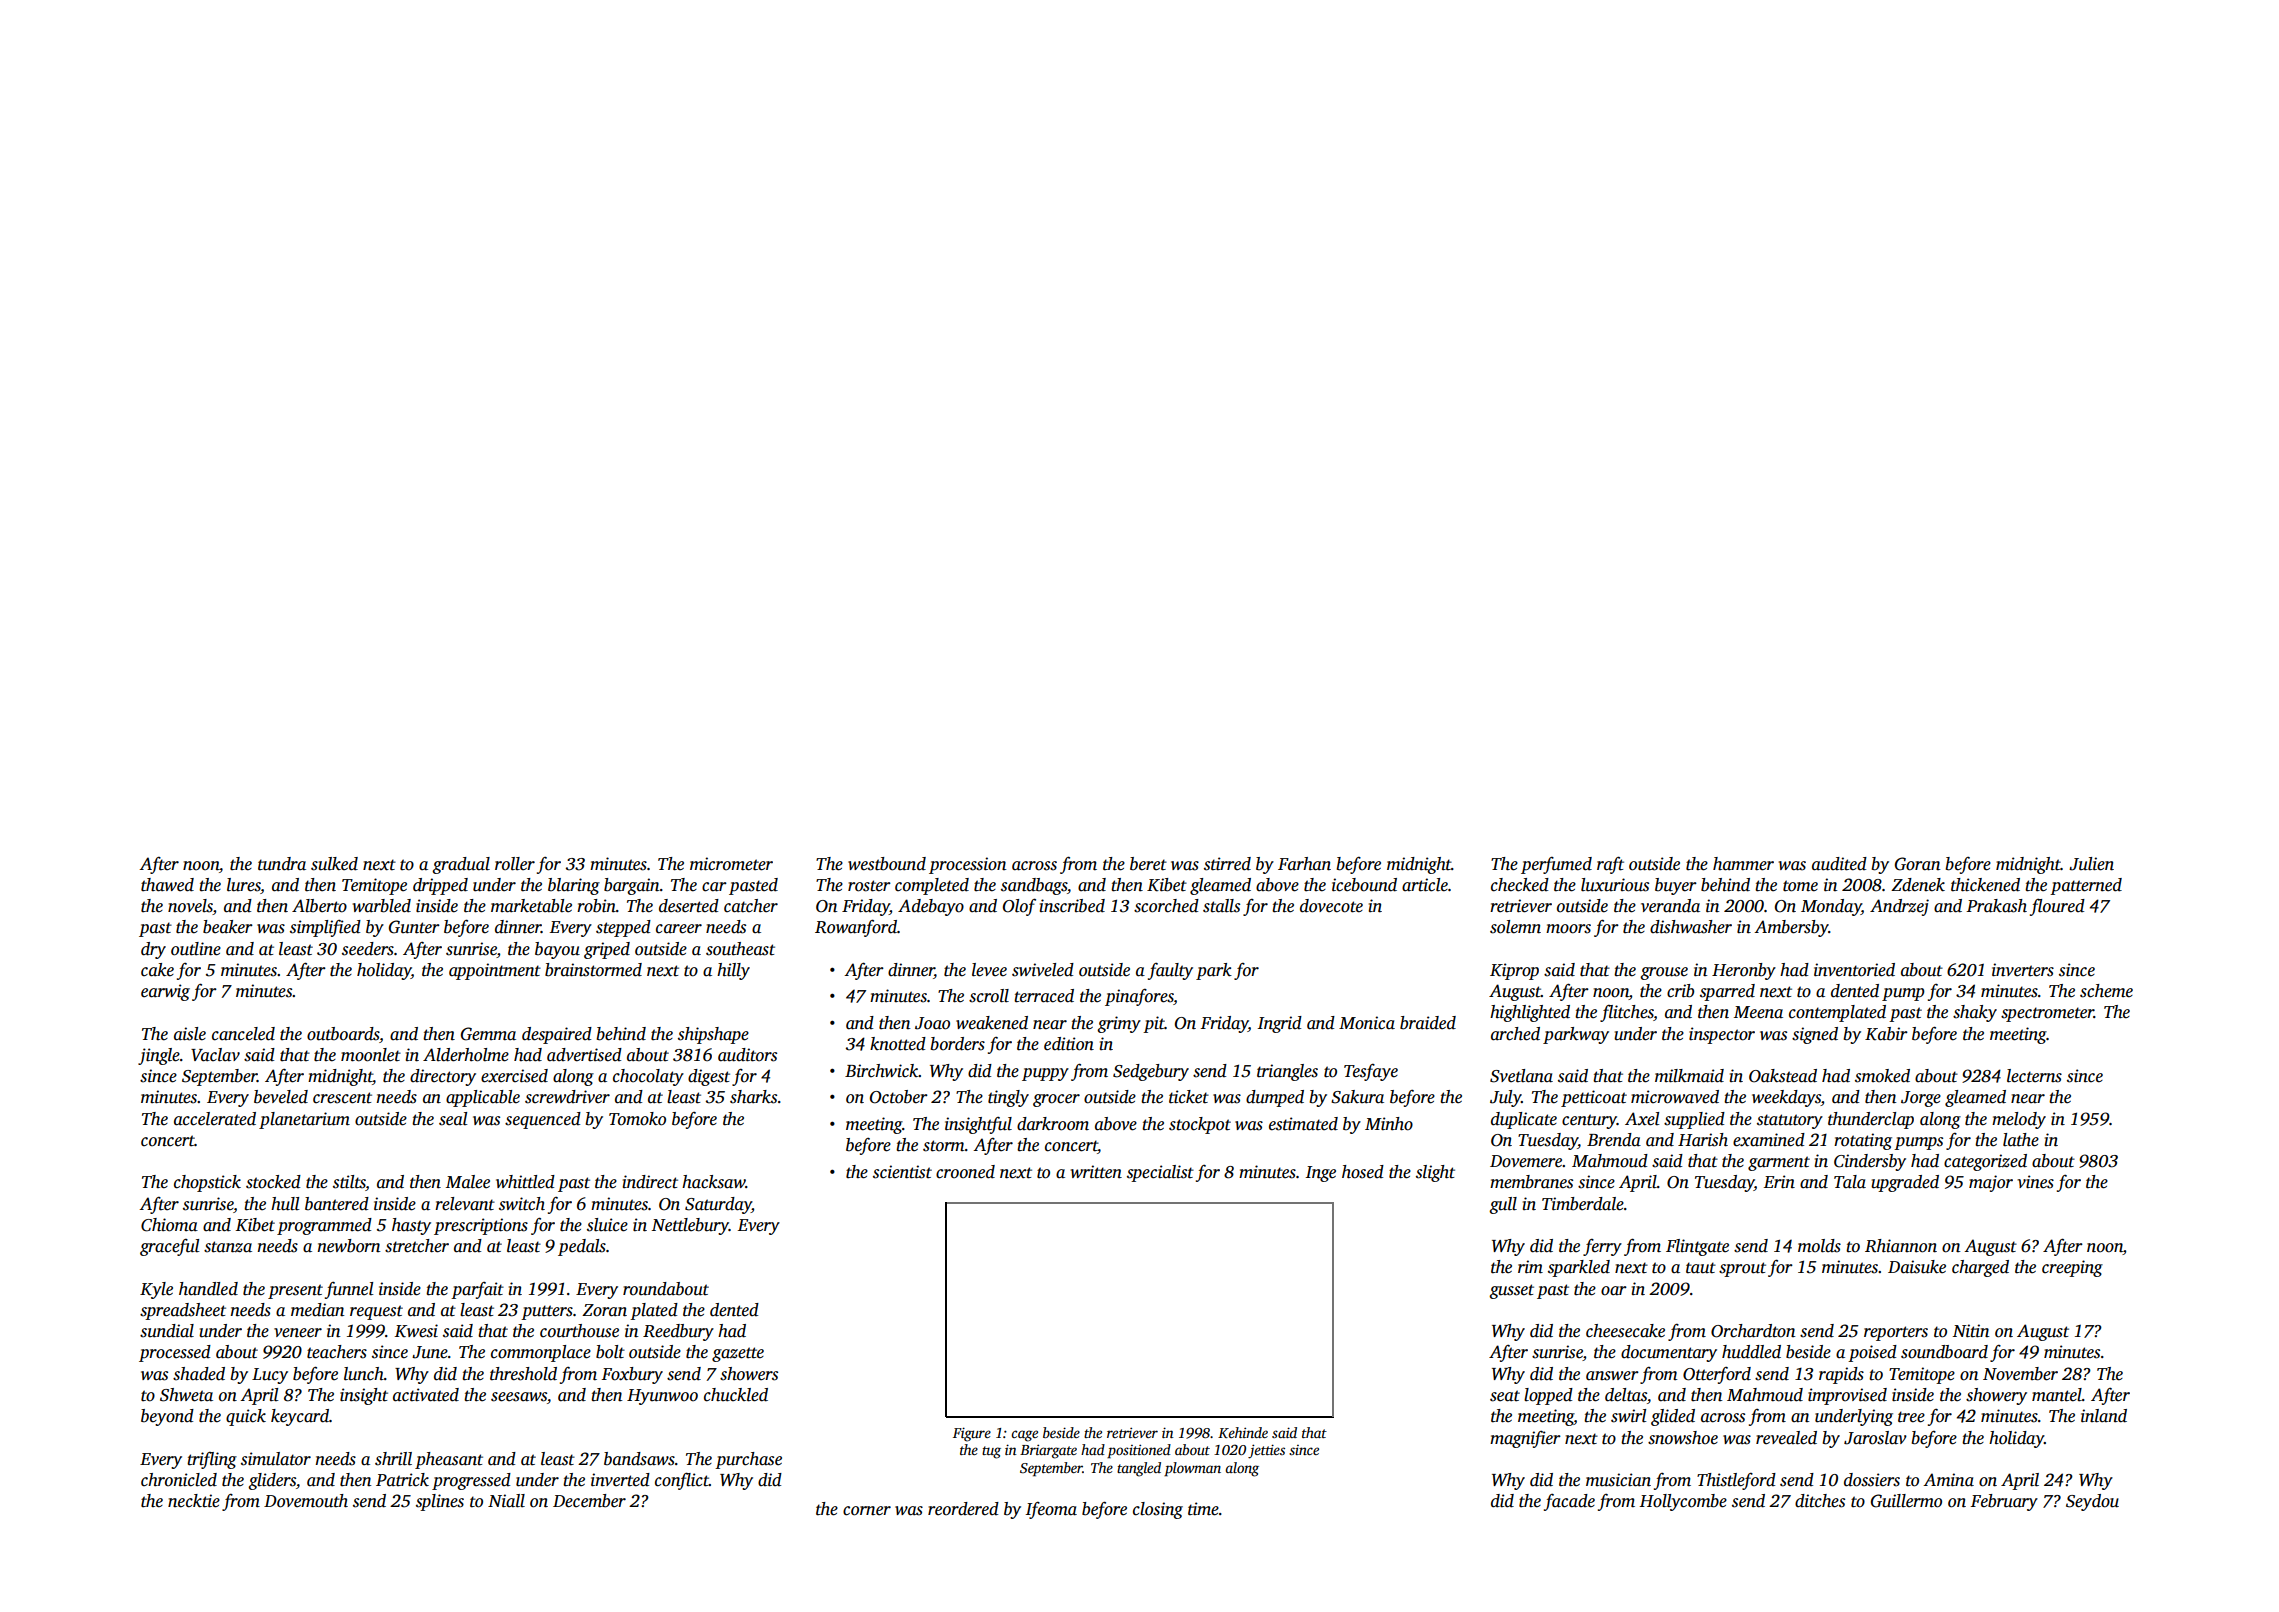 The width and height of the screenshot is (2279, 1612). I want to click on jetties, so click(1266, 1451).
